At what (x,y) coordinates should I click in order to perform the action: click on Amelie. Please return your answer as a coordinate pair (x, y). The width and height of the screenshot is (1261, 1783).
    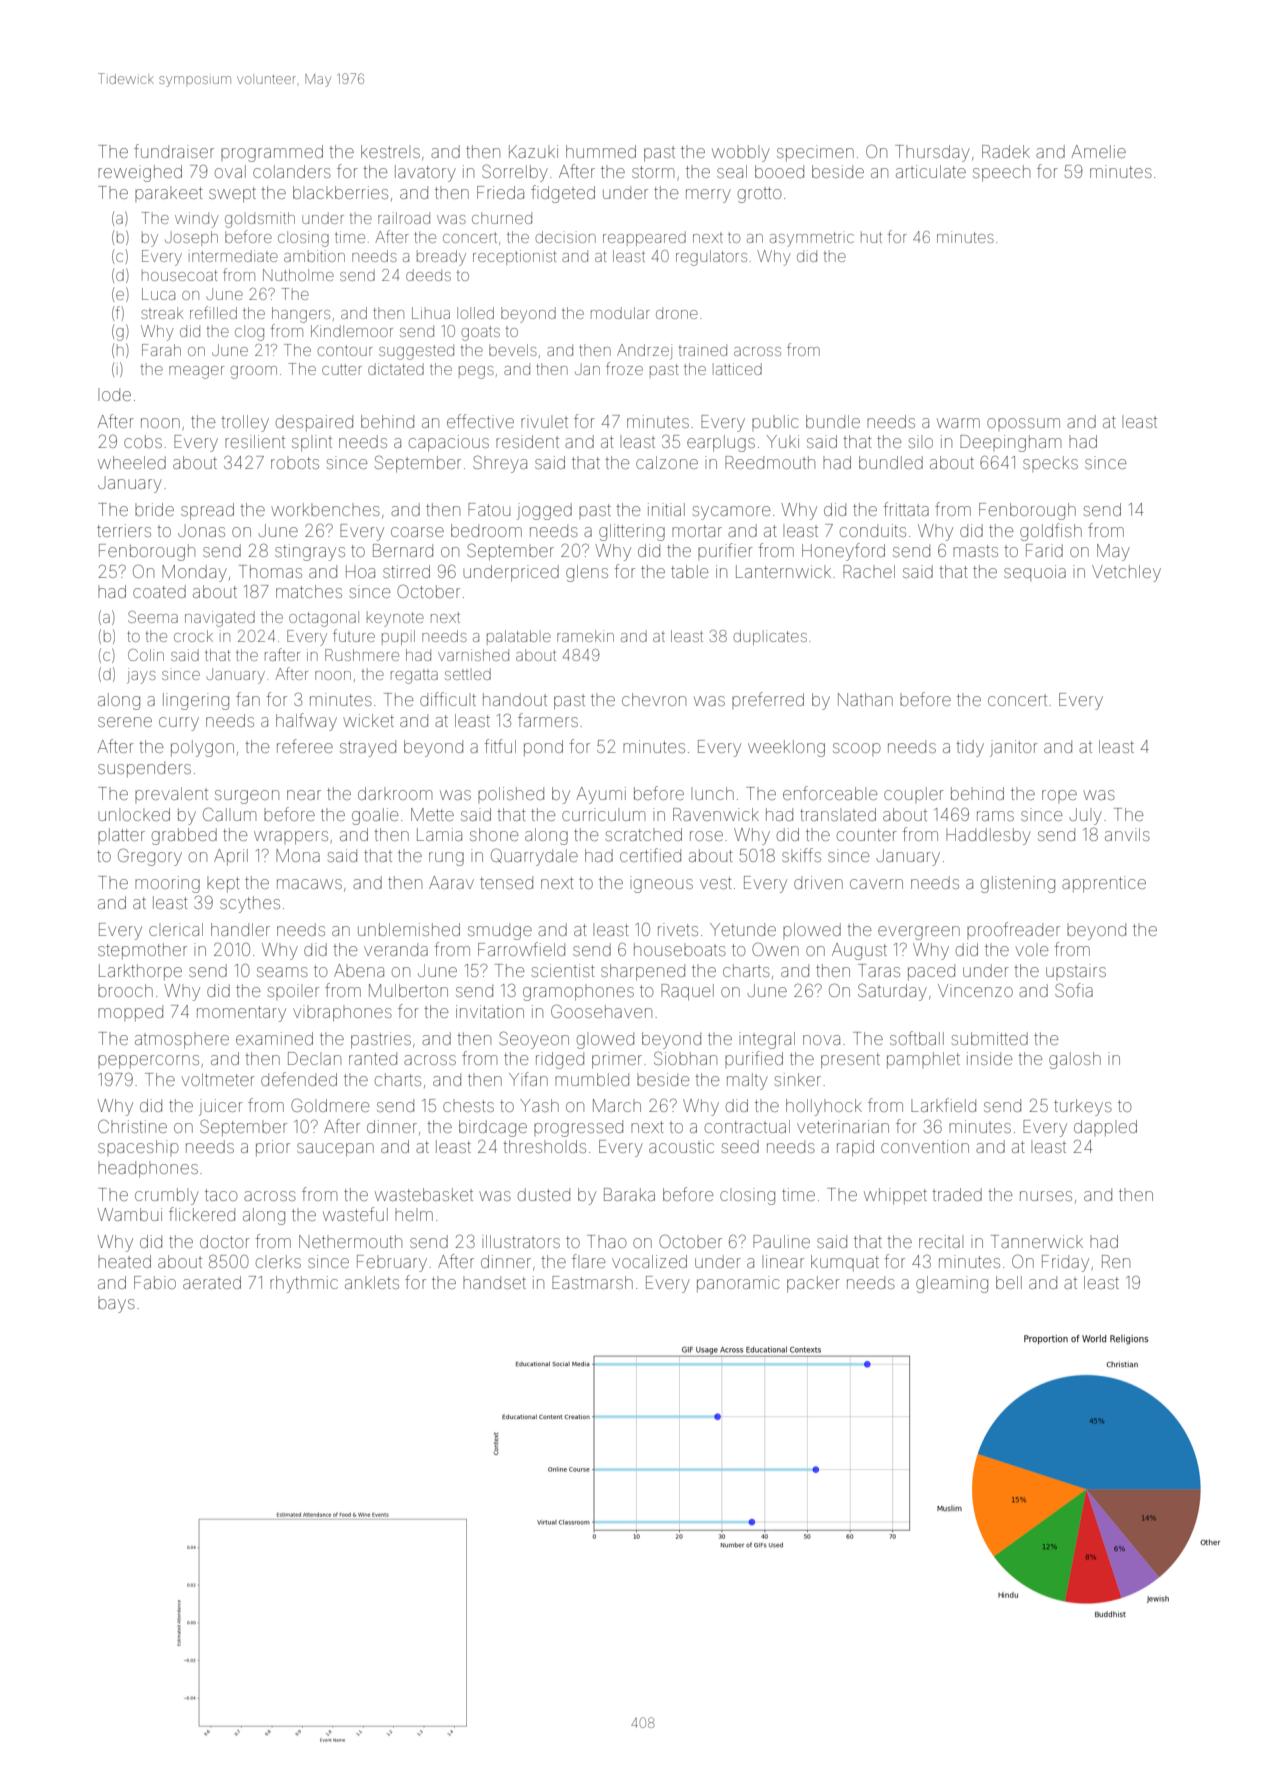
    Looking at the image, I should click on (1098, 151).
